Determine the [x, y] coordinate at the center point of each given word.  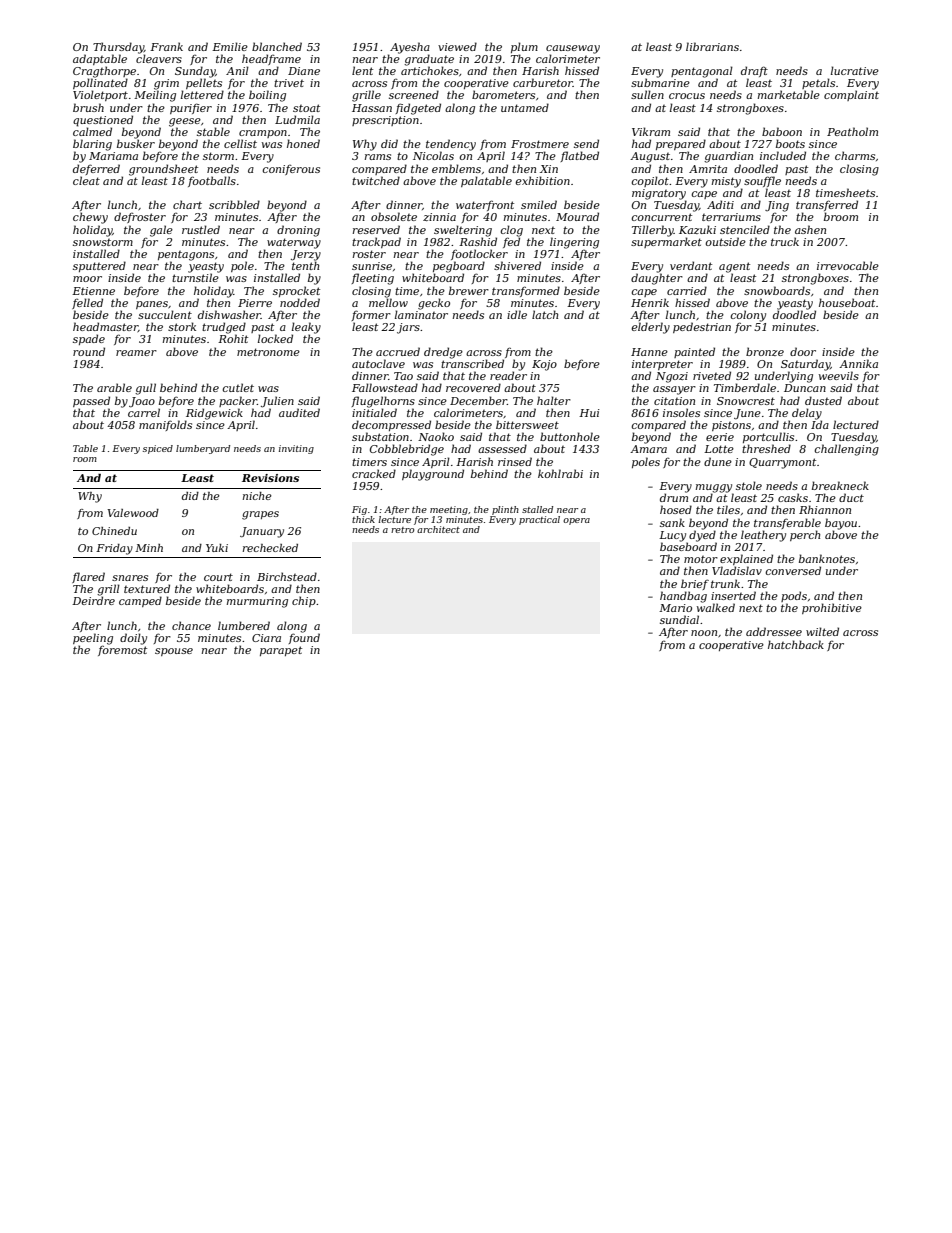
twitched [376, 180]
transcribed [472, 363]
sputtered [99, 266]
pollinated [100, 83]
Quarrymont [782, 463]
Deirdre [93, 600]
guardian [728, 157]
